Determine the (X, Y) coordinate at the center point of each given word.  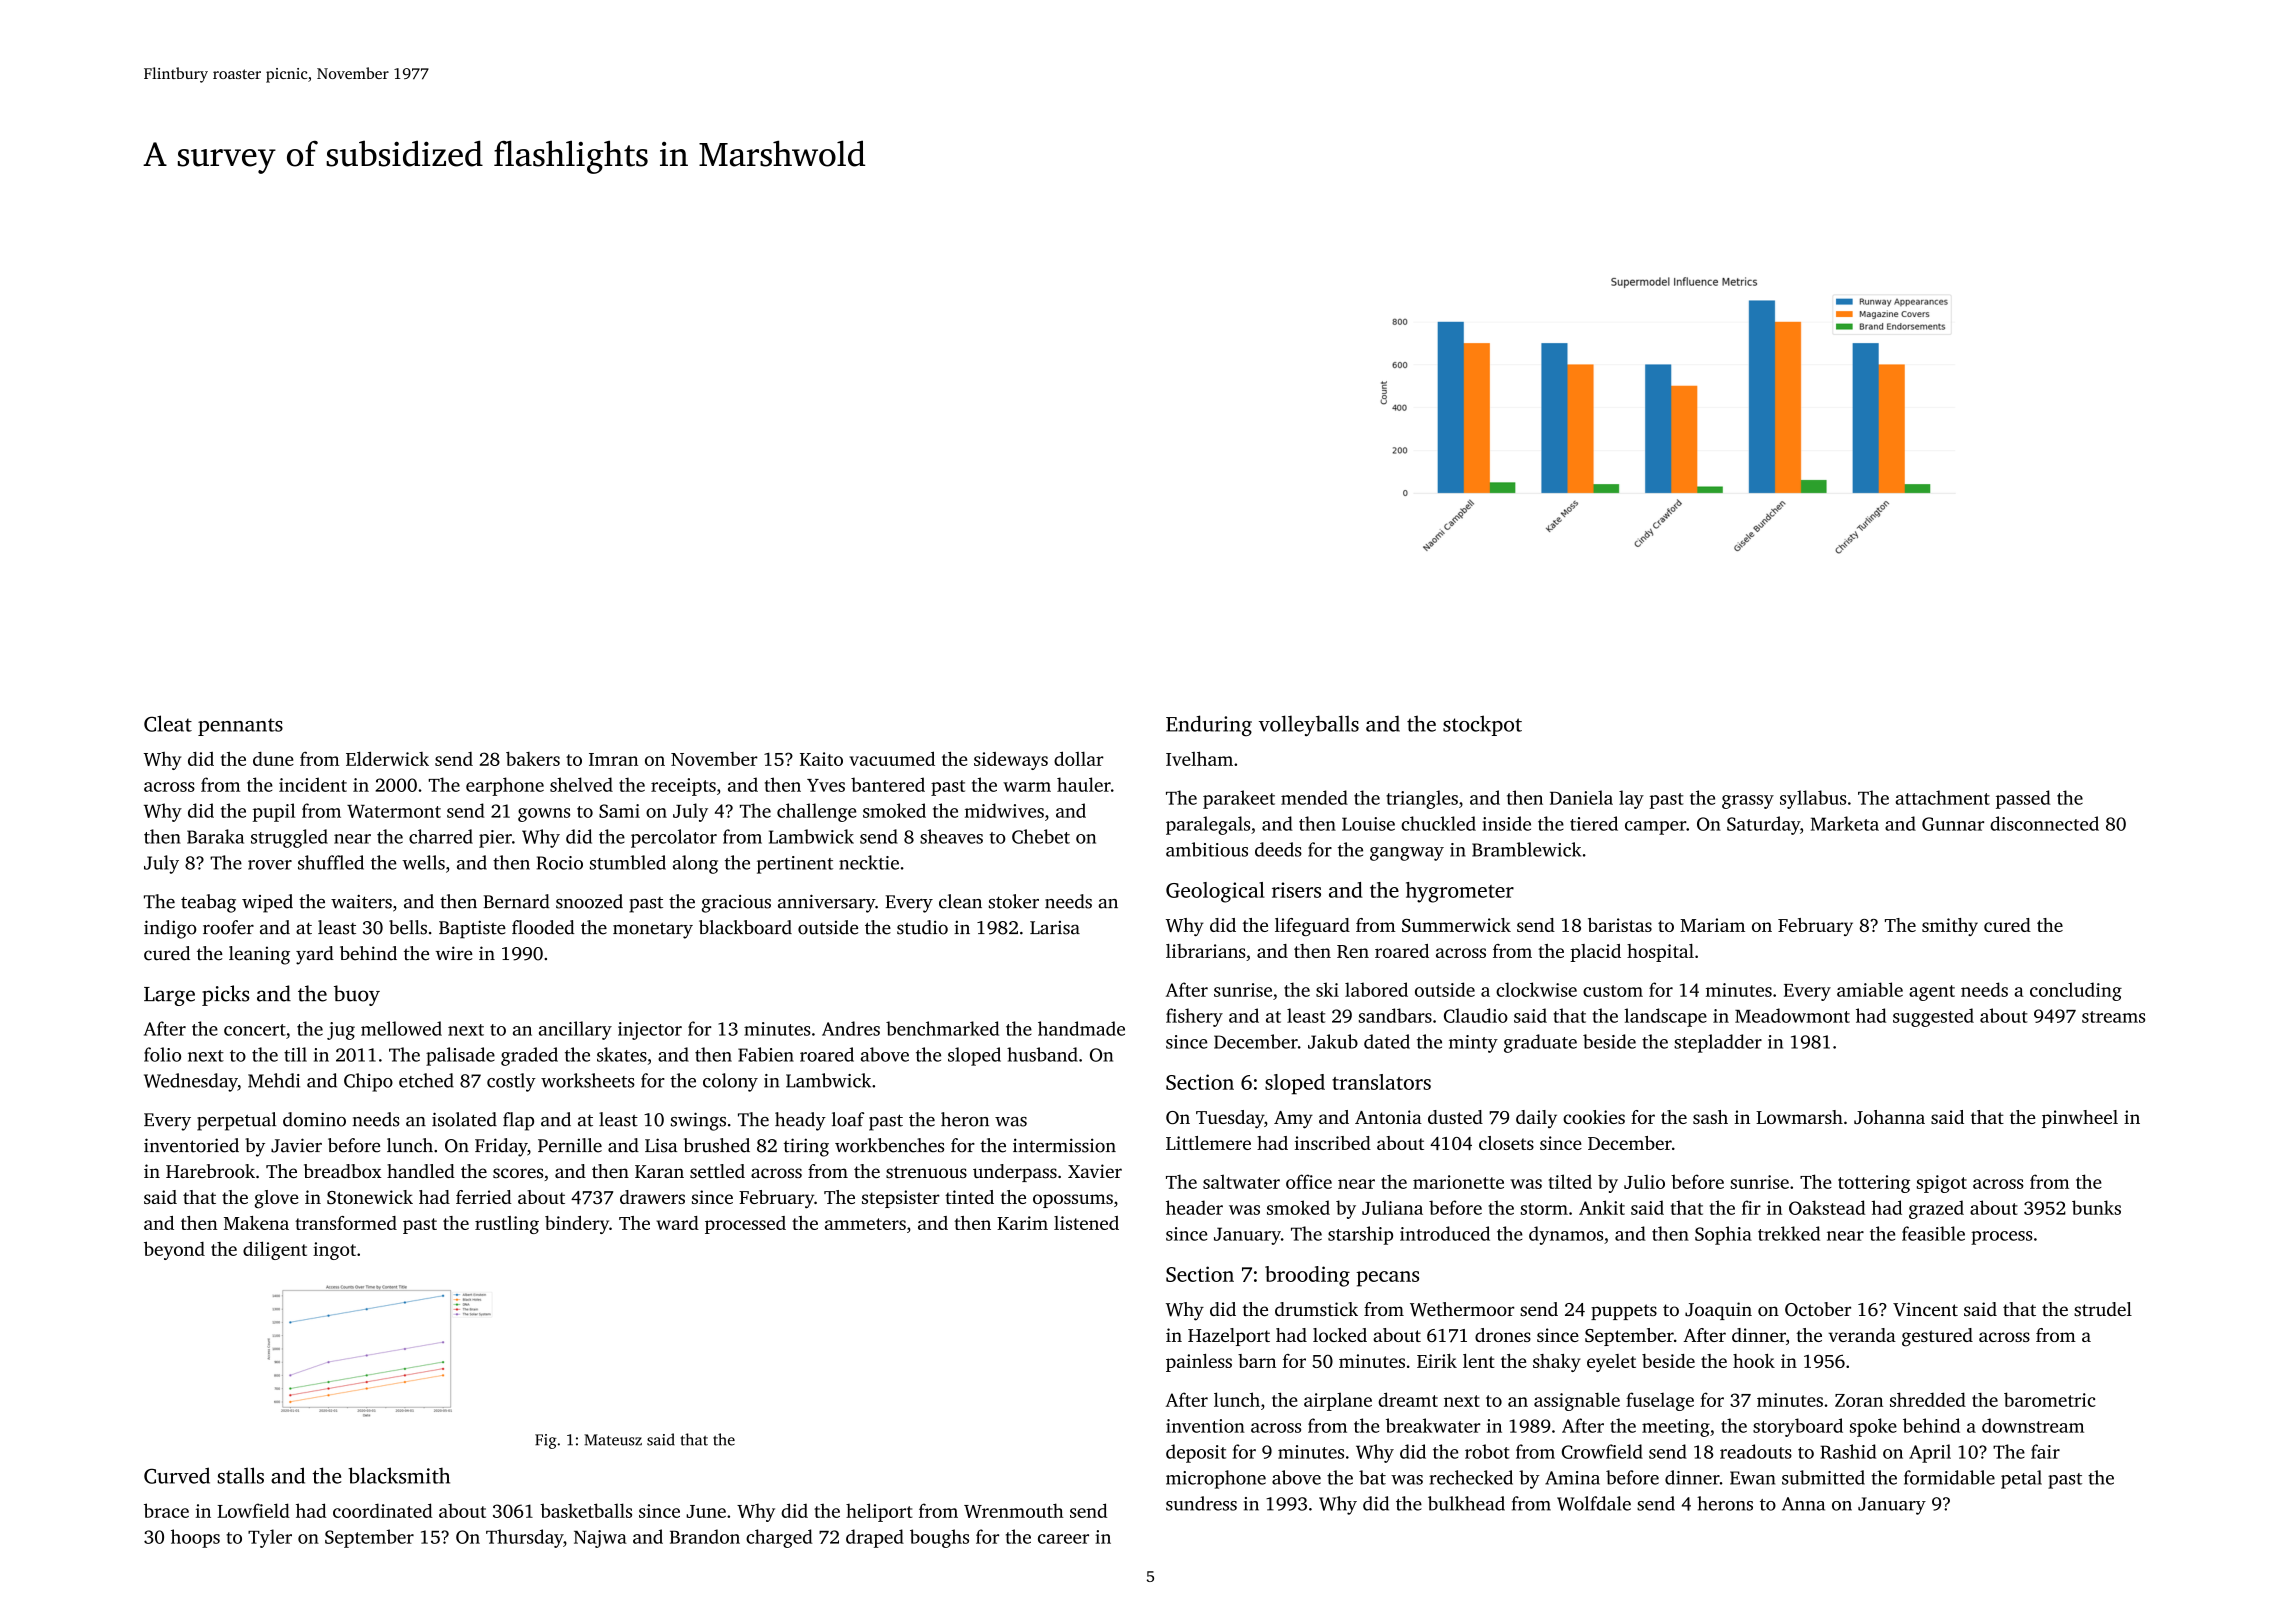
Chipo (368, 1082)
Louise (1368, 824)
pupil (274, 812)
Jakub (1333, 1041)
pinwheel (2080, 1119)
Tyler (270, 1538)
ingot (334, 1251)
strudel (2103, 1309)
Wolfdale (1594, 1503)
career (1063, 1539)
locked (1340, 1335)
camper (1655, 828)
